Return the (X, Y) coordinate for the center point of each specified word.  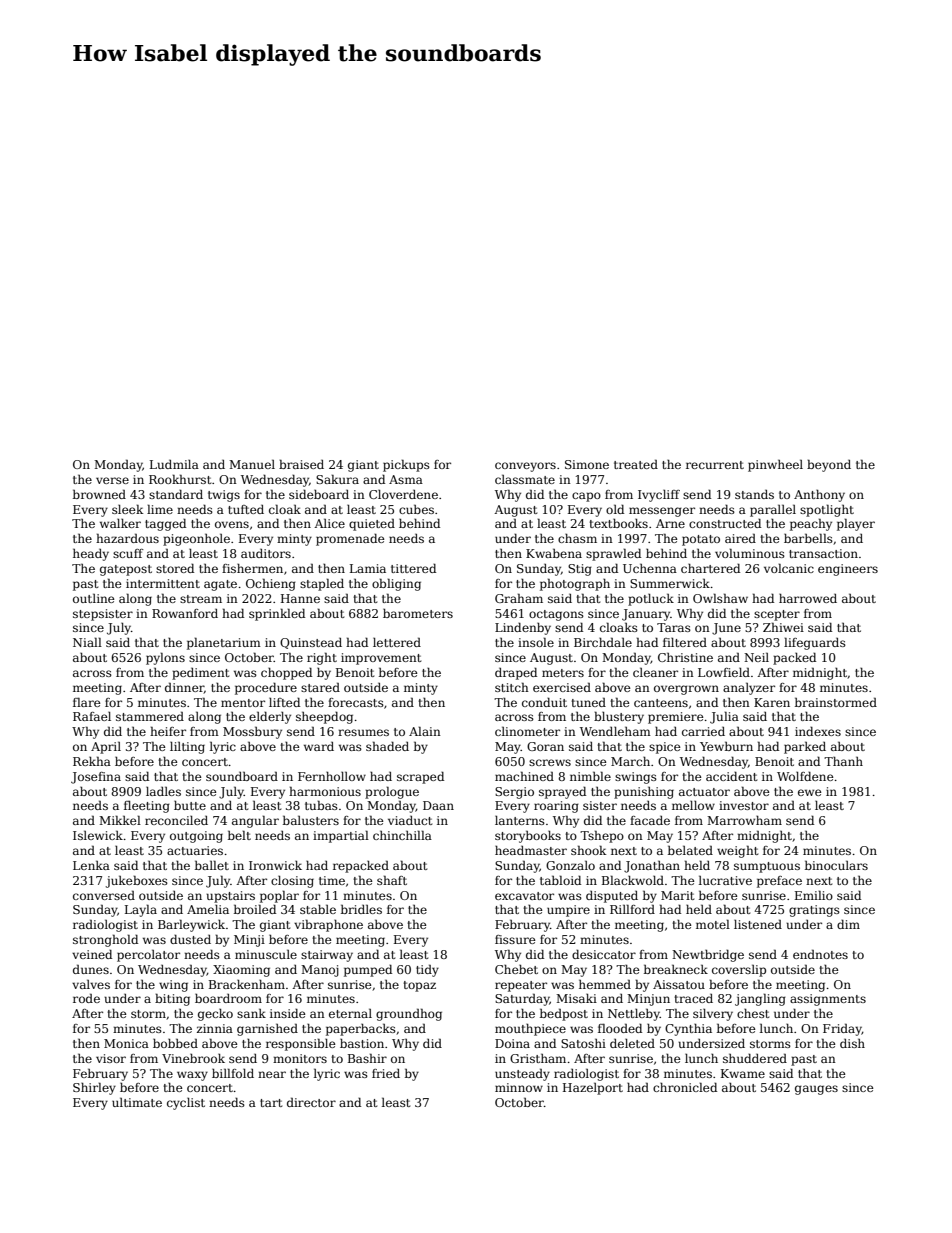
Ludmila (174, 464)
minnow (519, 1087)
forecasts (356, 702)
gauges (816, 1090)
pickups (406, 465)
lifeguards (815, 643)
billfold (233, 1073)
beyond (829, 465)
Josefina (96, 778)
